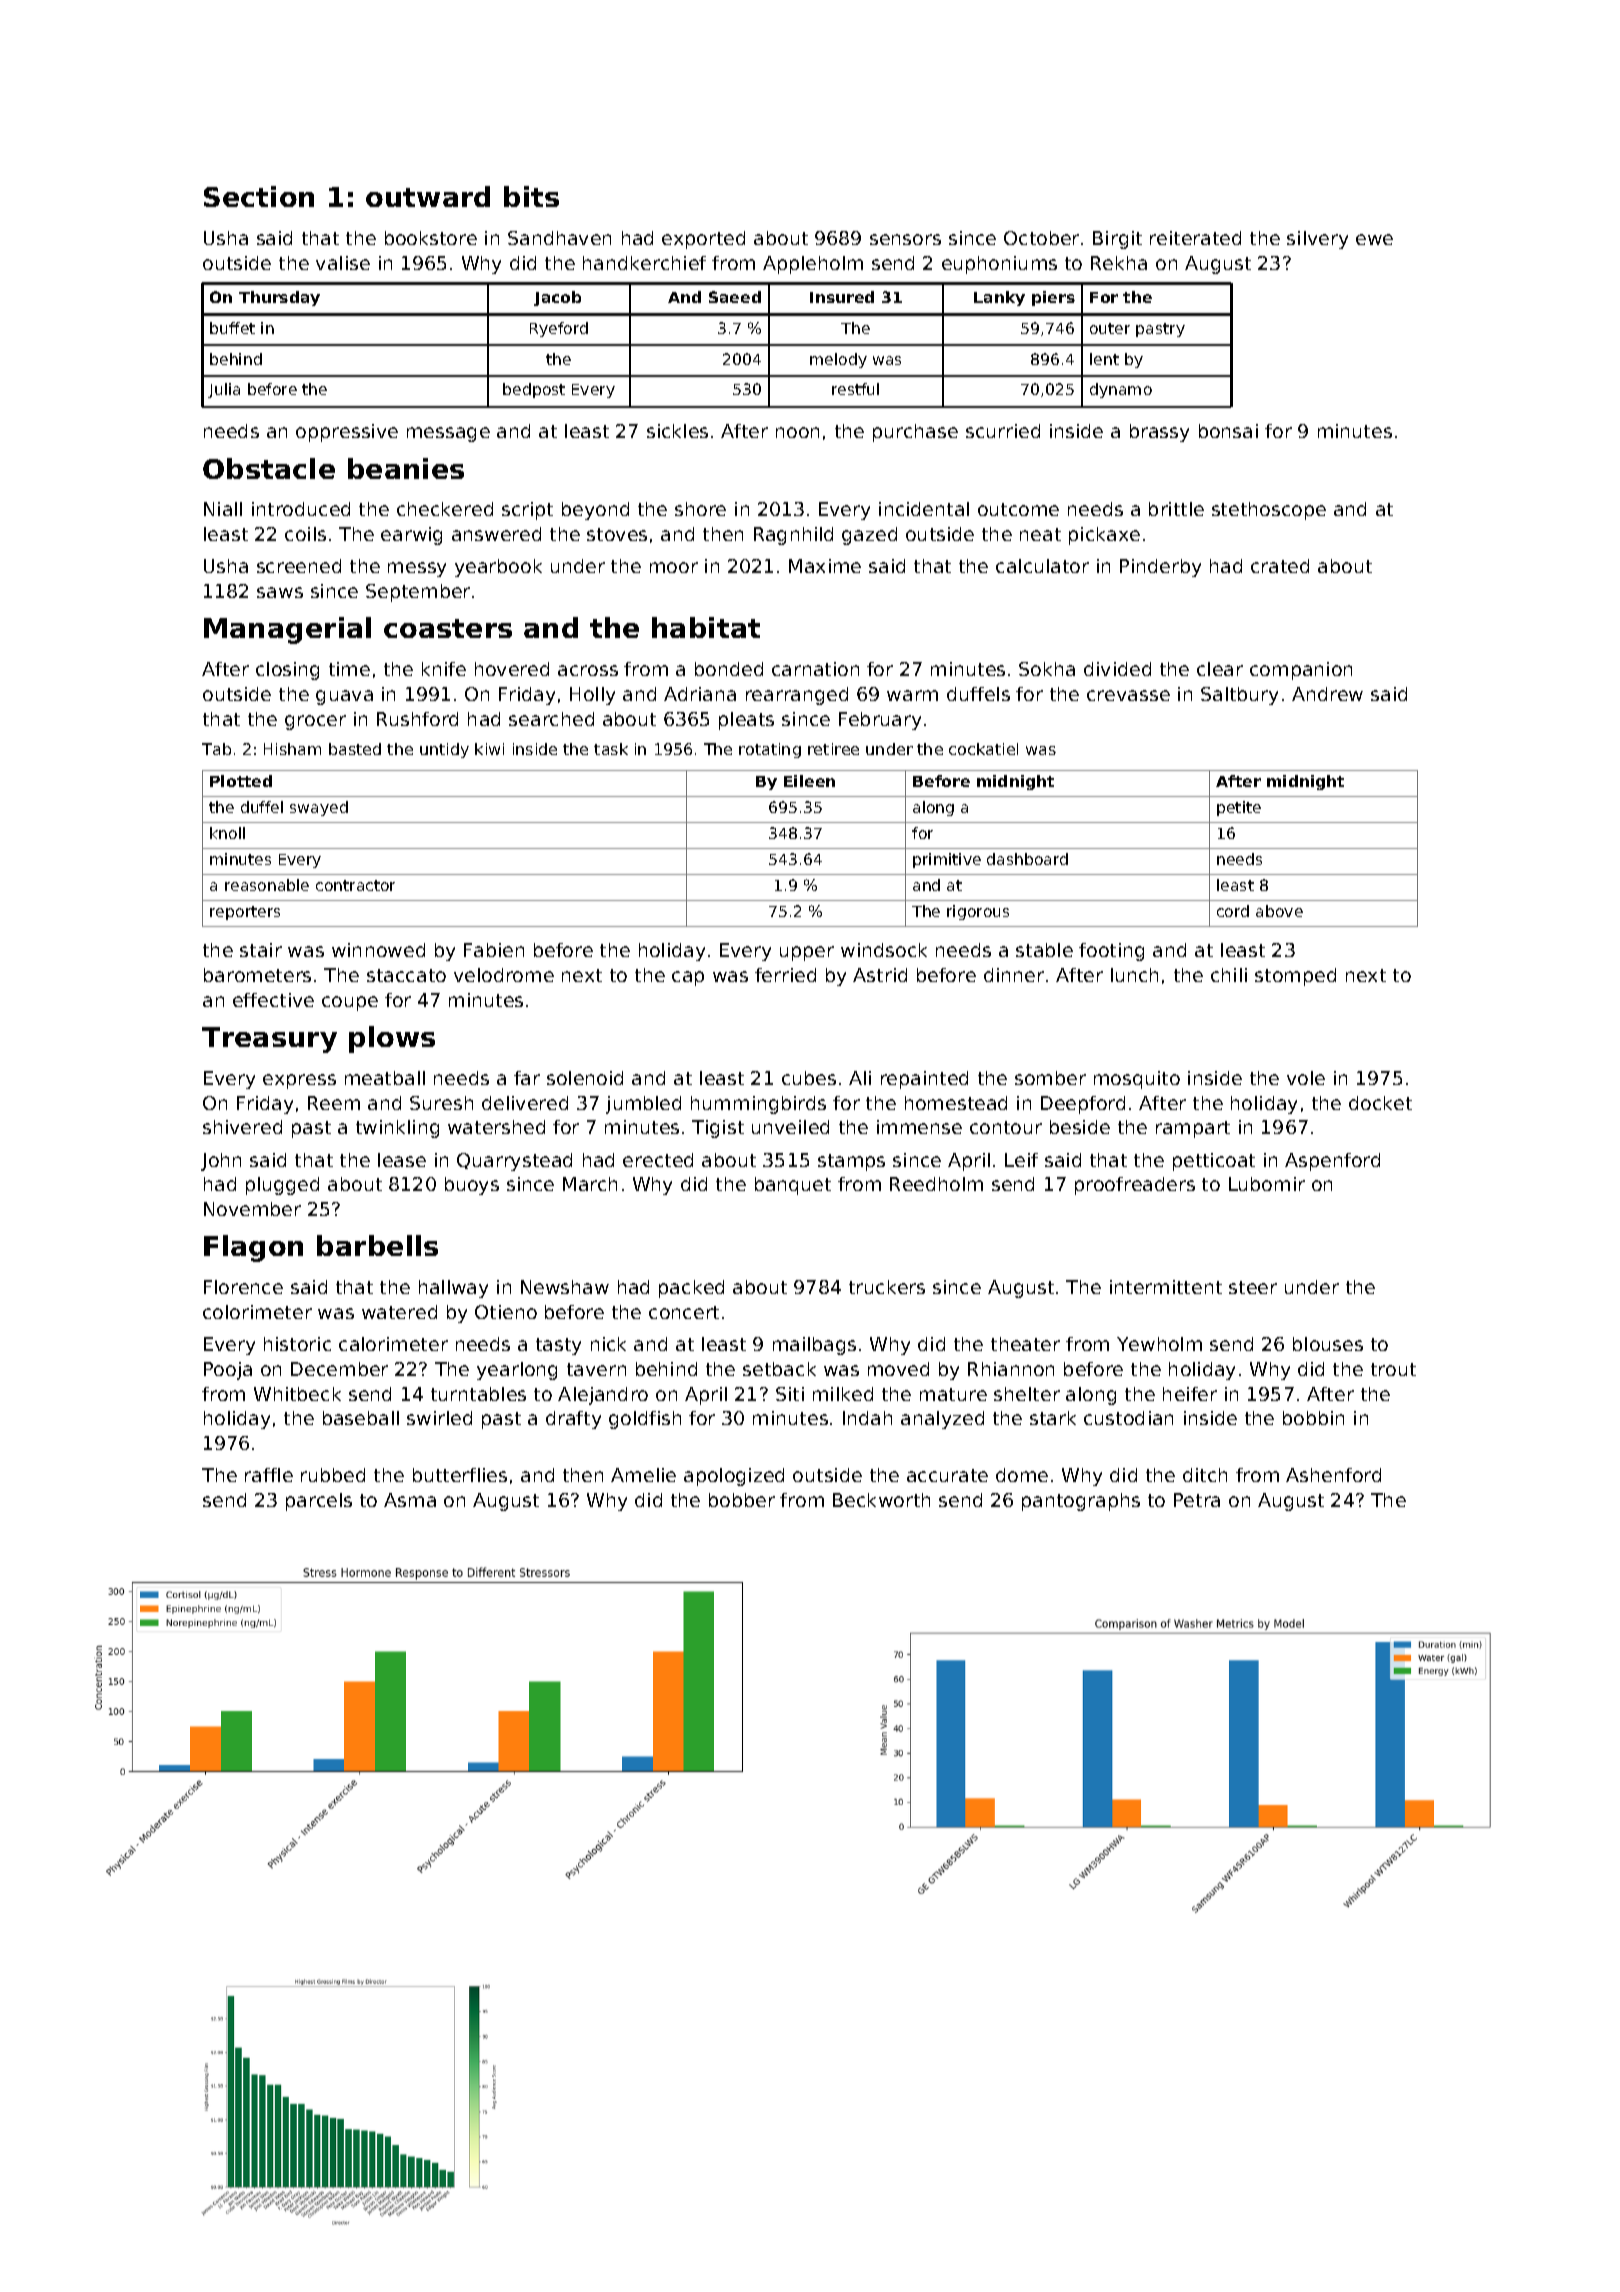  Describe the element at coordinates (688, 978) in the document. I see `cap` at that location.
